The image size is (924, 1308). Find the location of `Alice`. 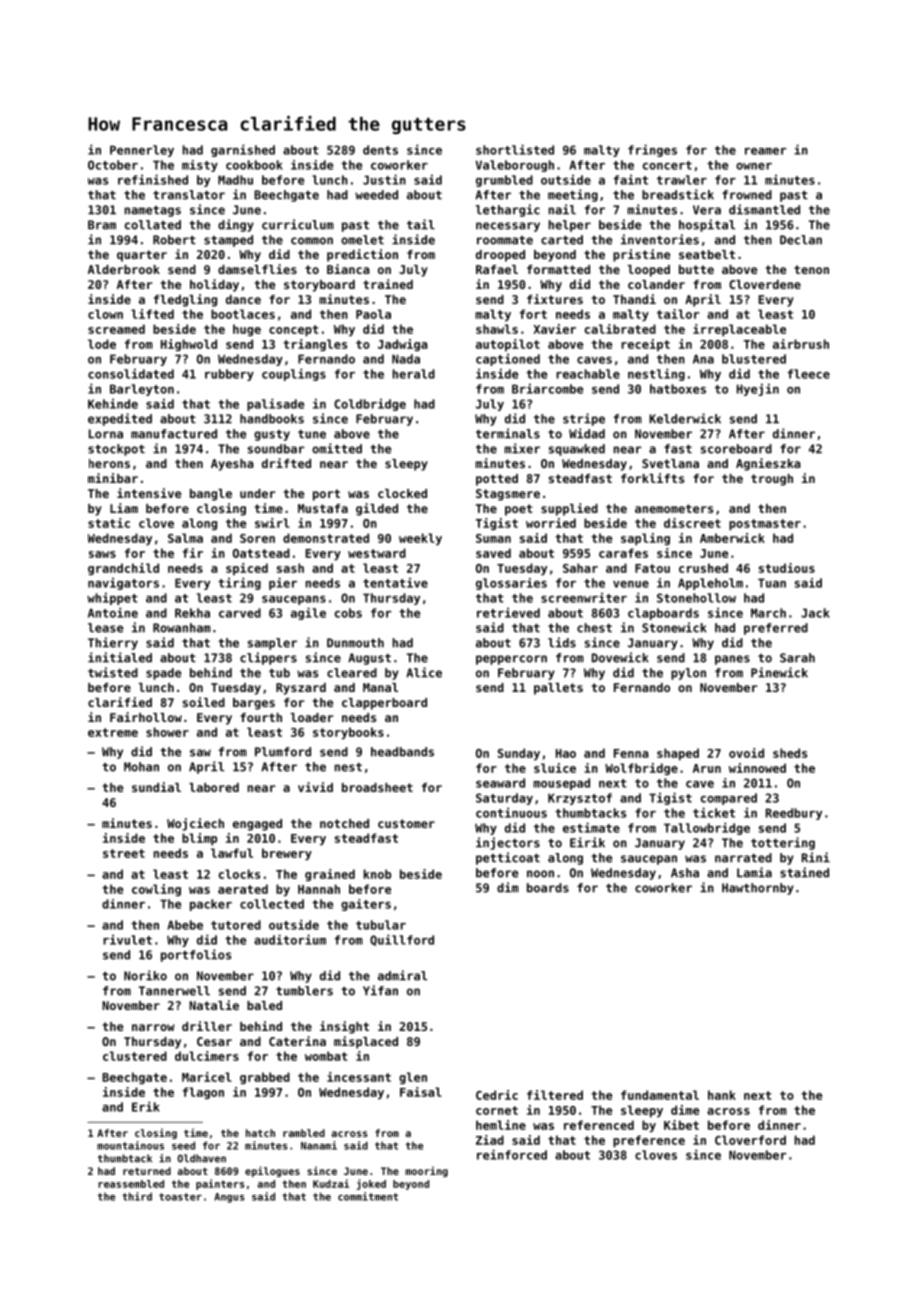

Alice is located at coordinates (424, 672).
